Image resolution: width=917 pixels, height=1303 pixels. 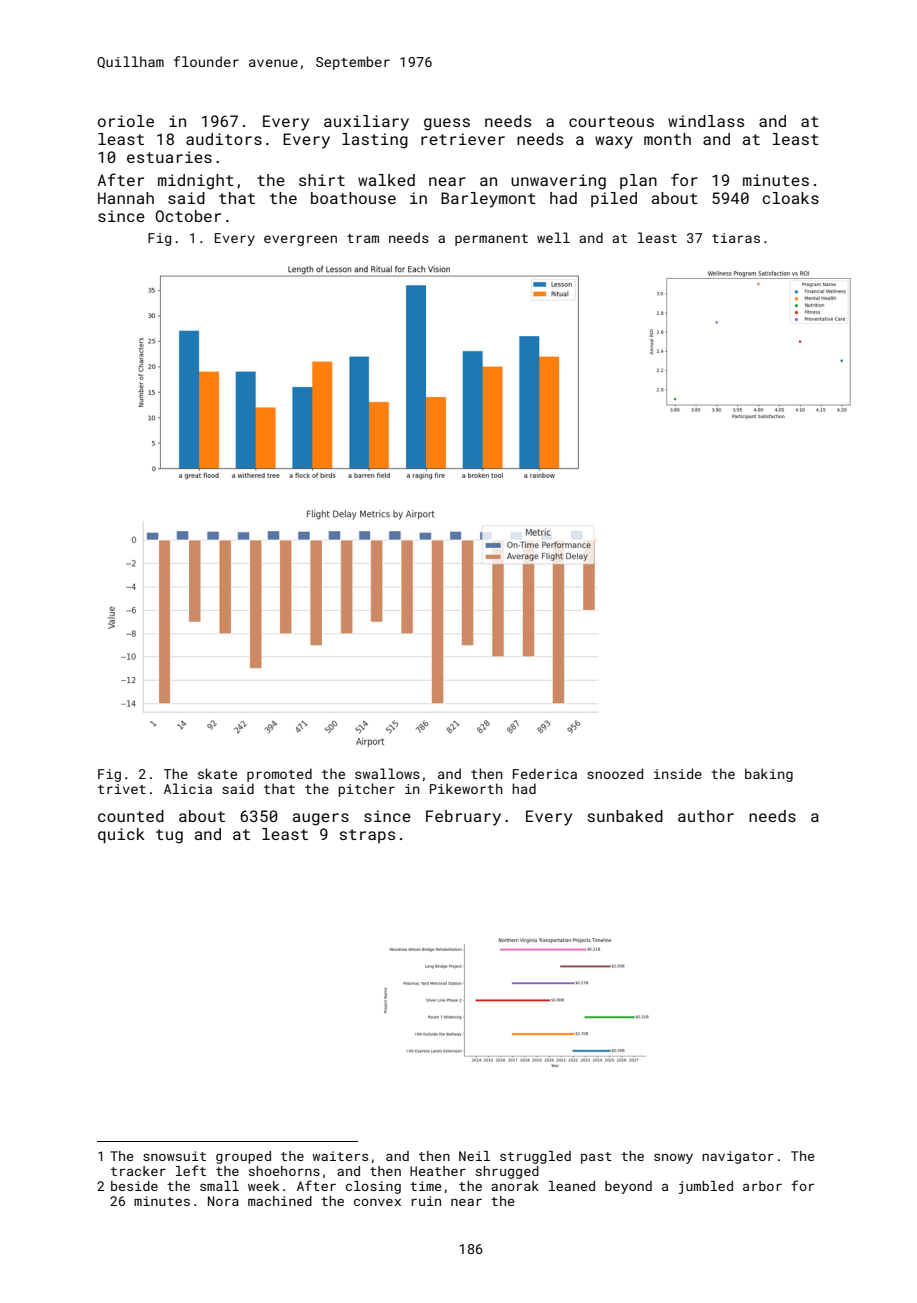 What do you see at coordinates (738, 1157) in the page?
I see `navigator` at bounding box center [738, 1157].
